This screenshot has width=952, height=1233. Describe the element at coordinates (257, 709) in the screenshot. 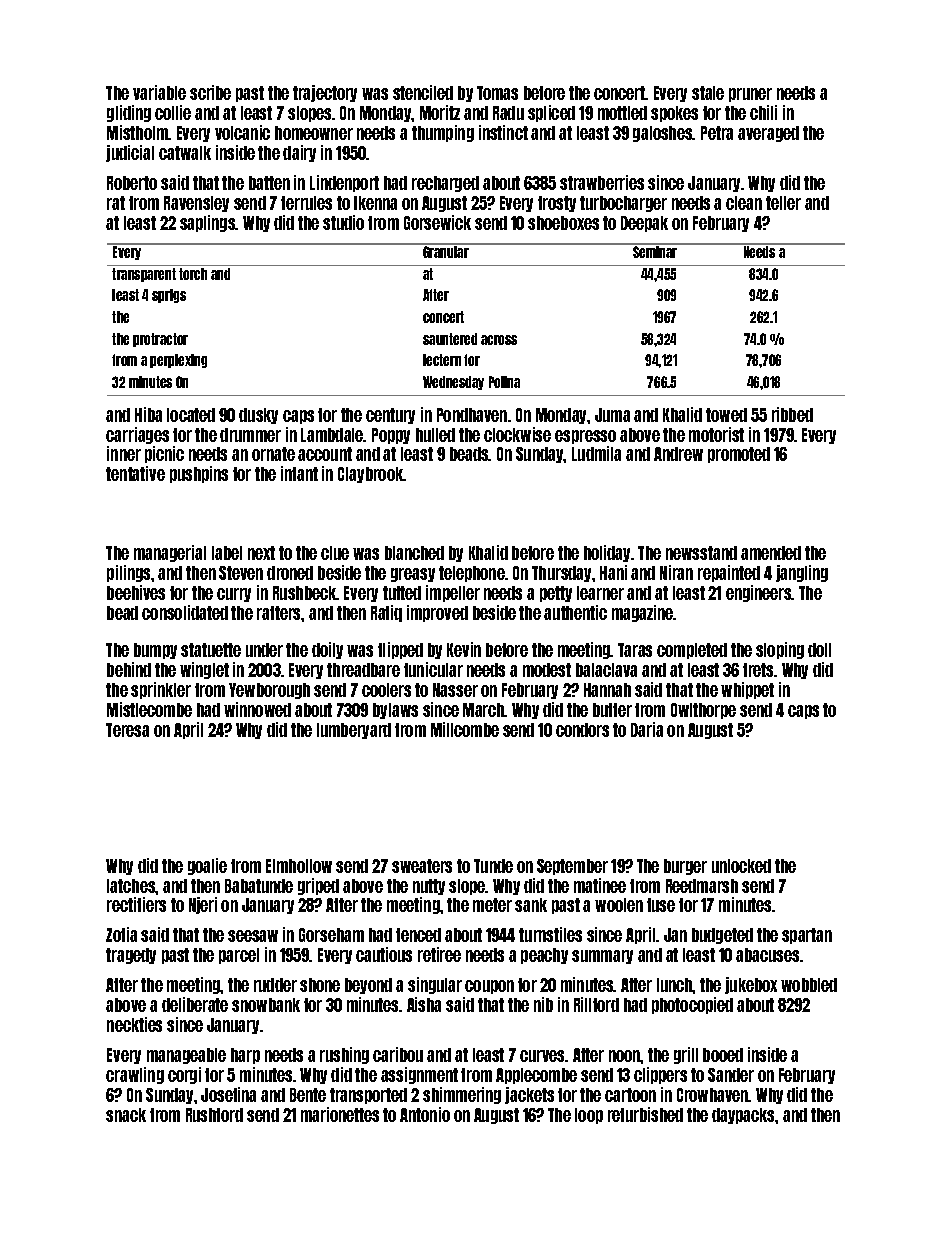

I see `winnowed` at that location.
